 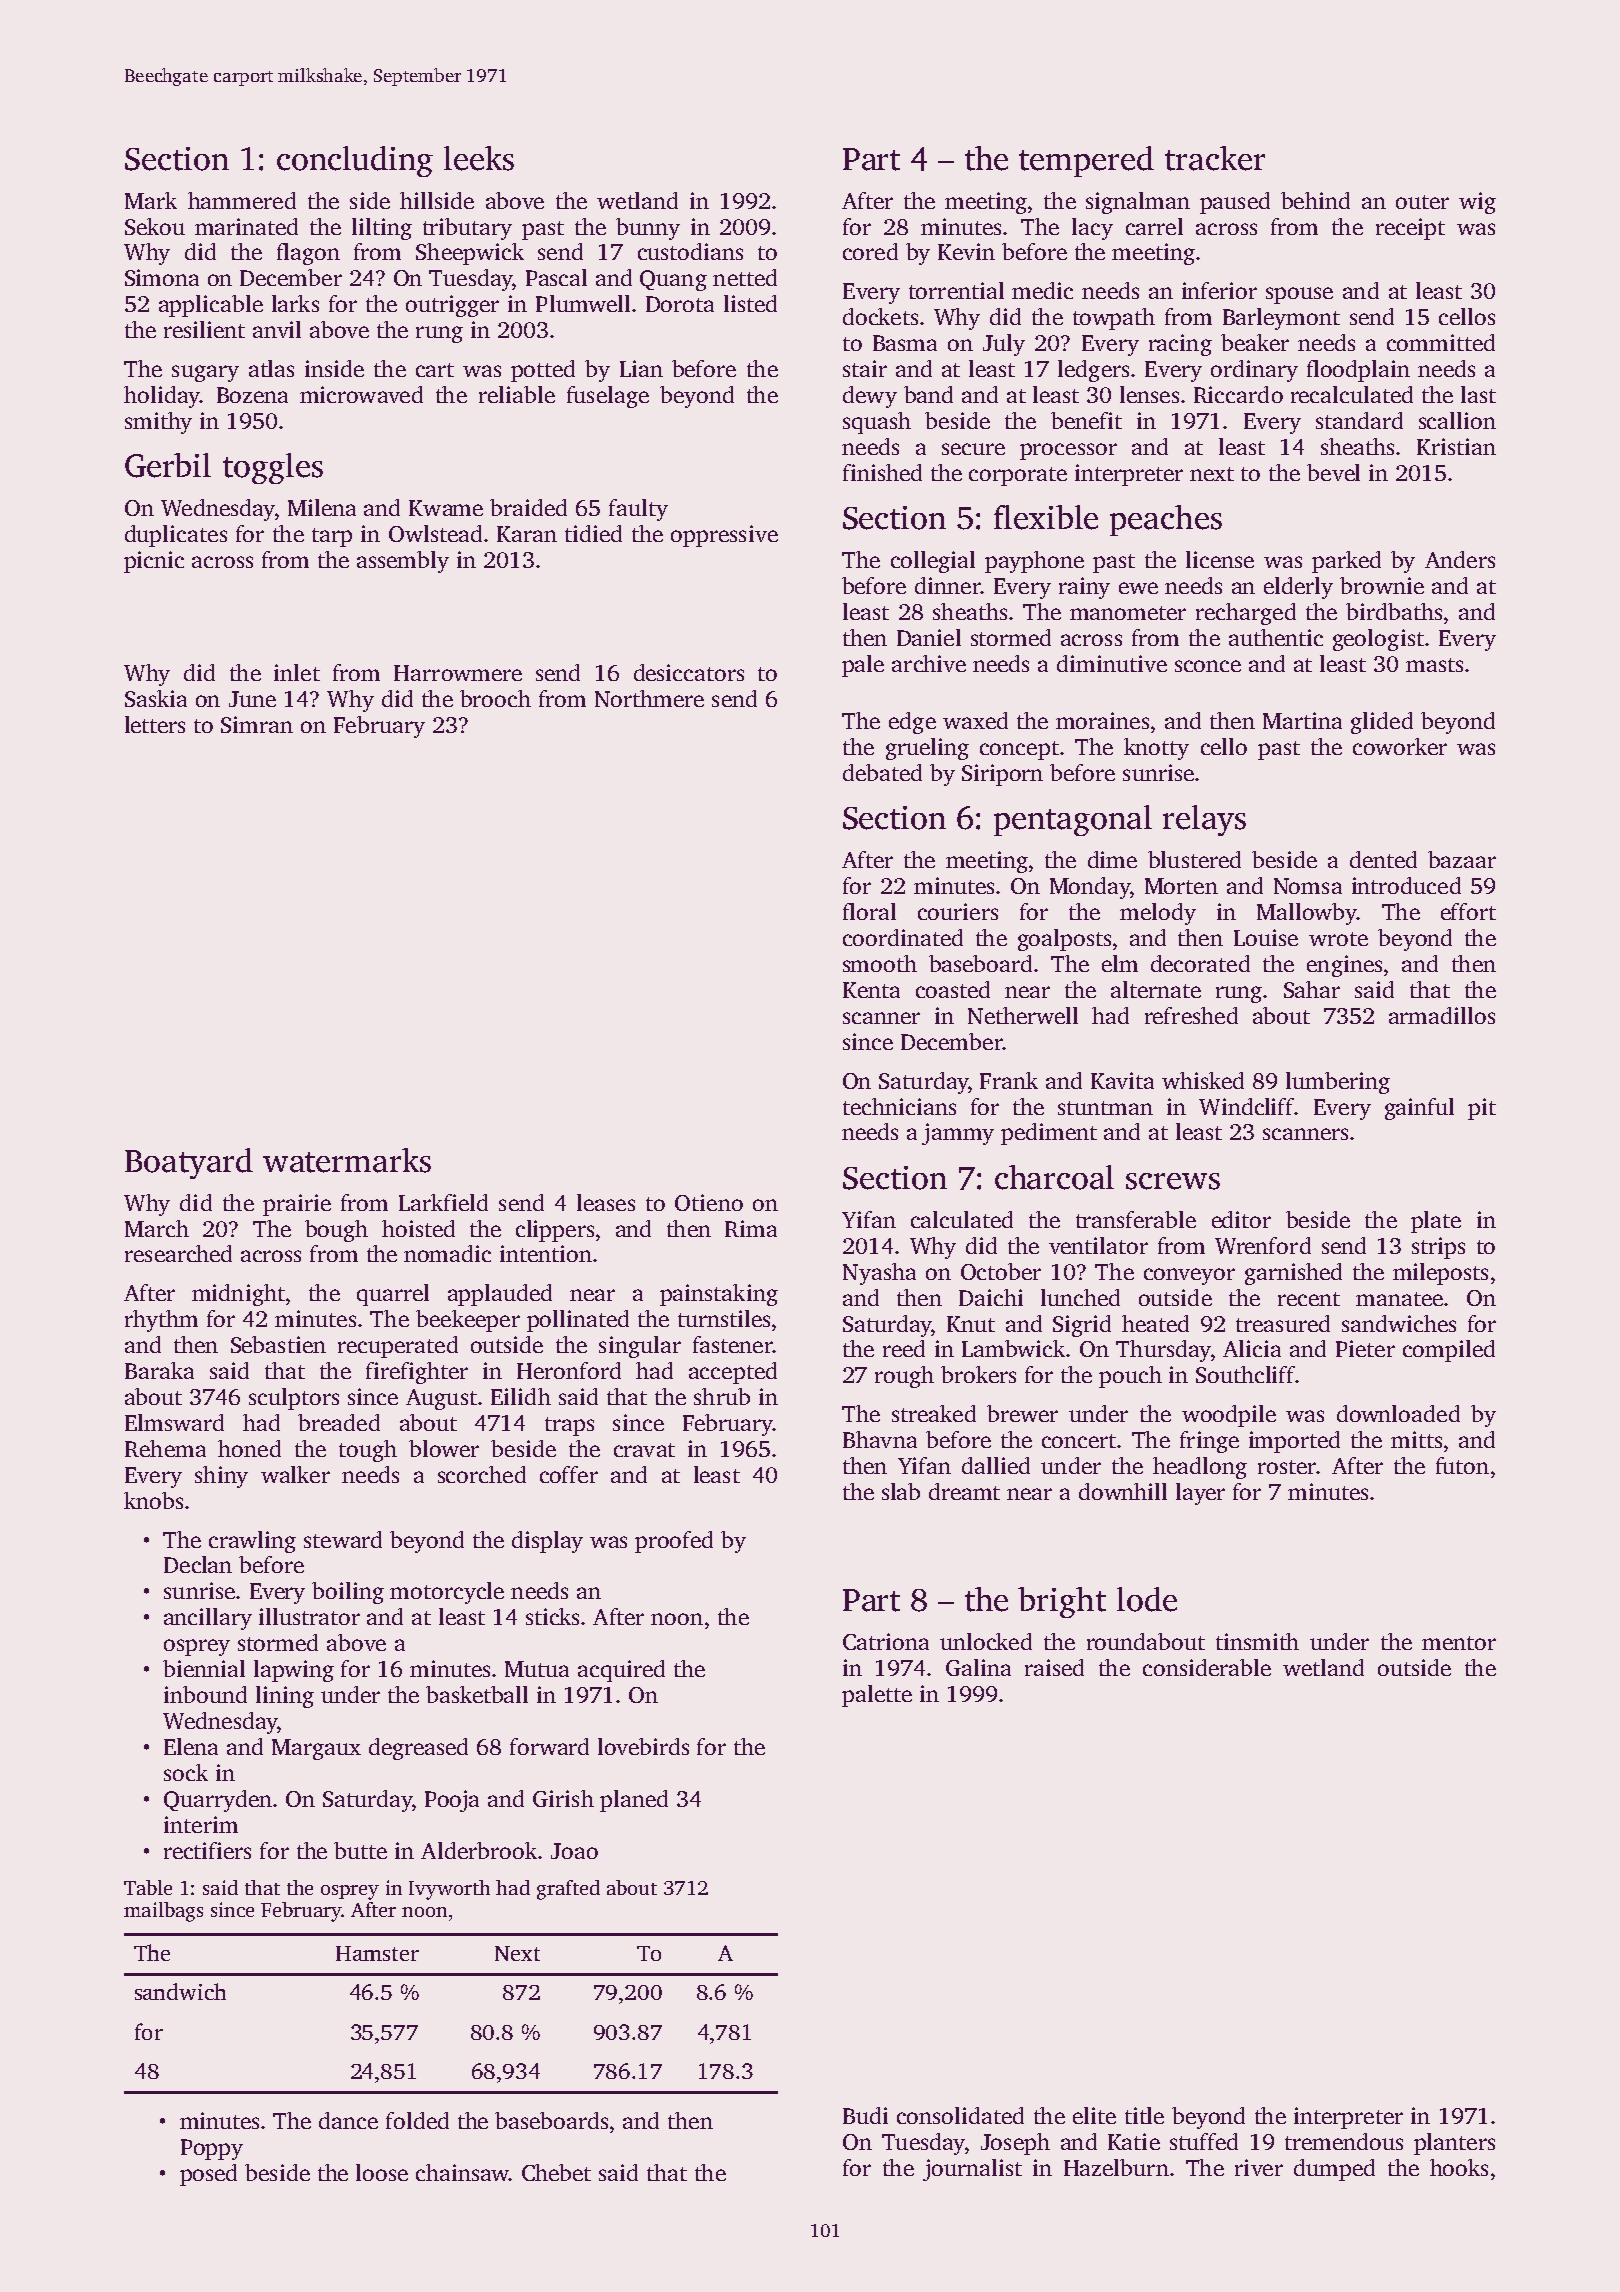 What do you see at coordinates (1456, 446) in the screenshot?
I see `Kristian` at bounding box center [1456, 446].
